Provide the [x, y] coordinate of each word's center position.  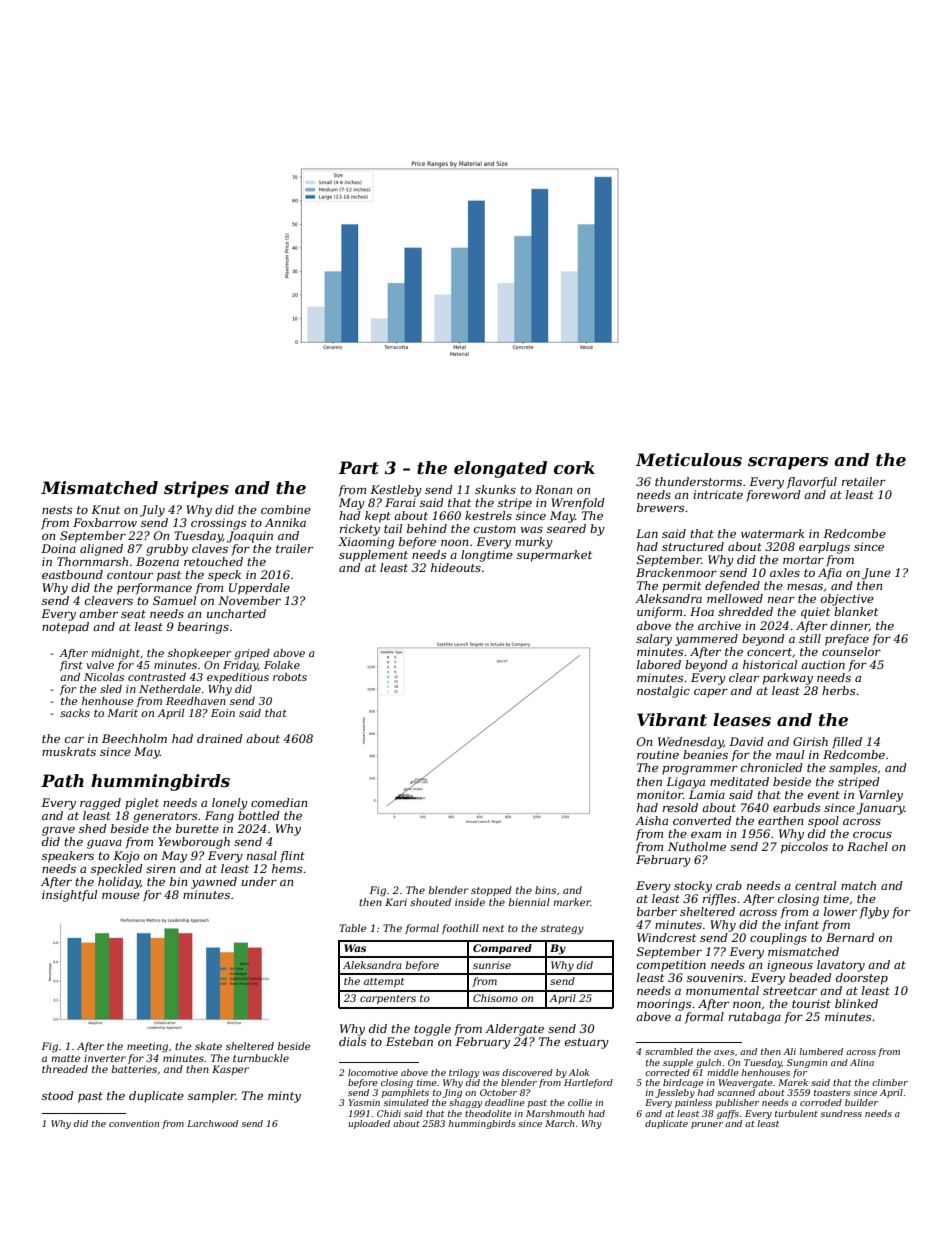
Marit [122, 713]
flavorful [812, 483]
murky [534, 543]
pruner [707, 1125]
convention [134, 1123]
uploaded [369, 1124]
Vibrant [672, 719]
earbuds [796, 807]
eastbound [72, 574]
